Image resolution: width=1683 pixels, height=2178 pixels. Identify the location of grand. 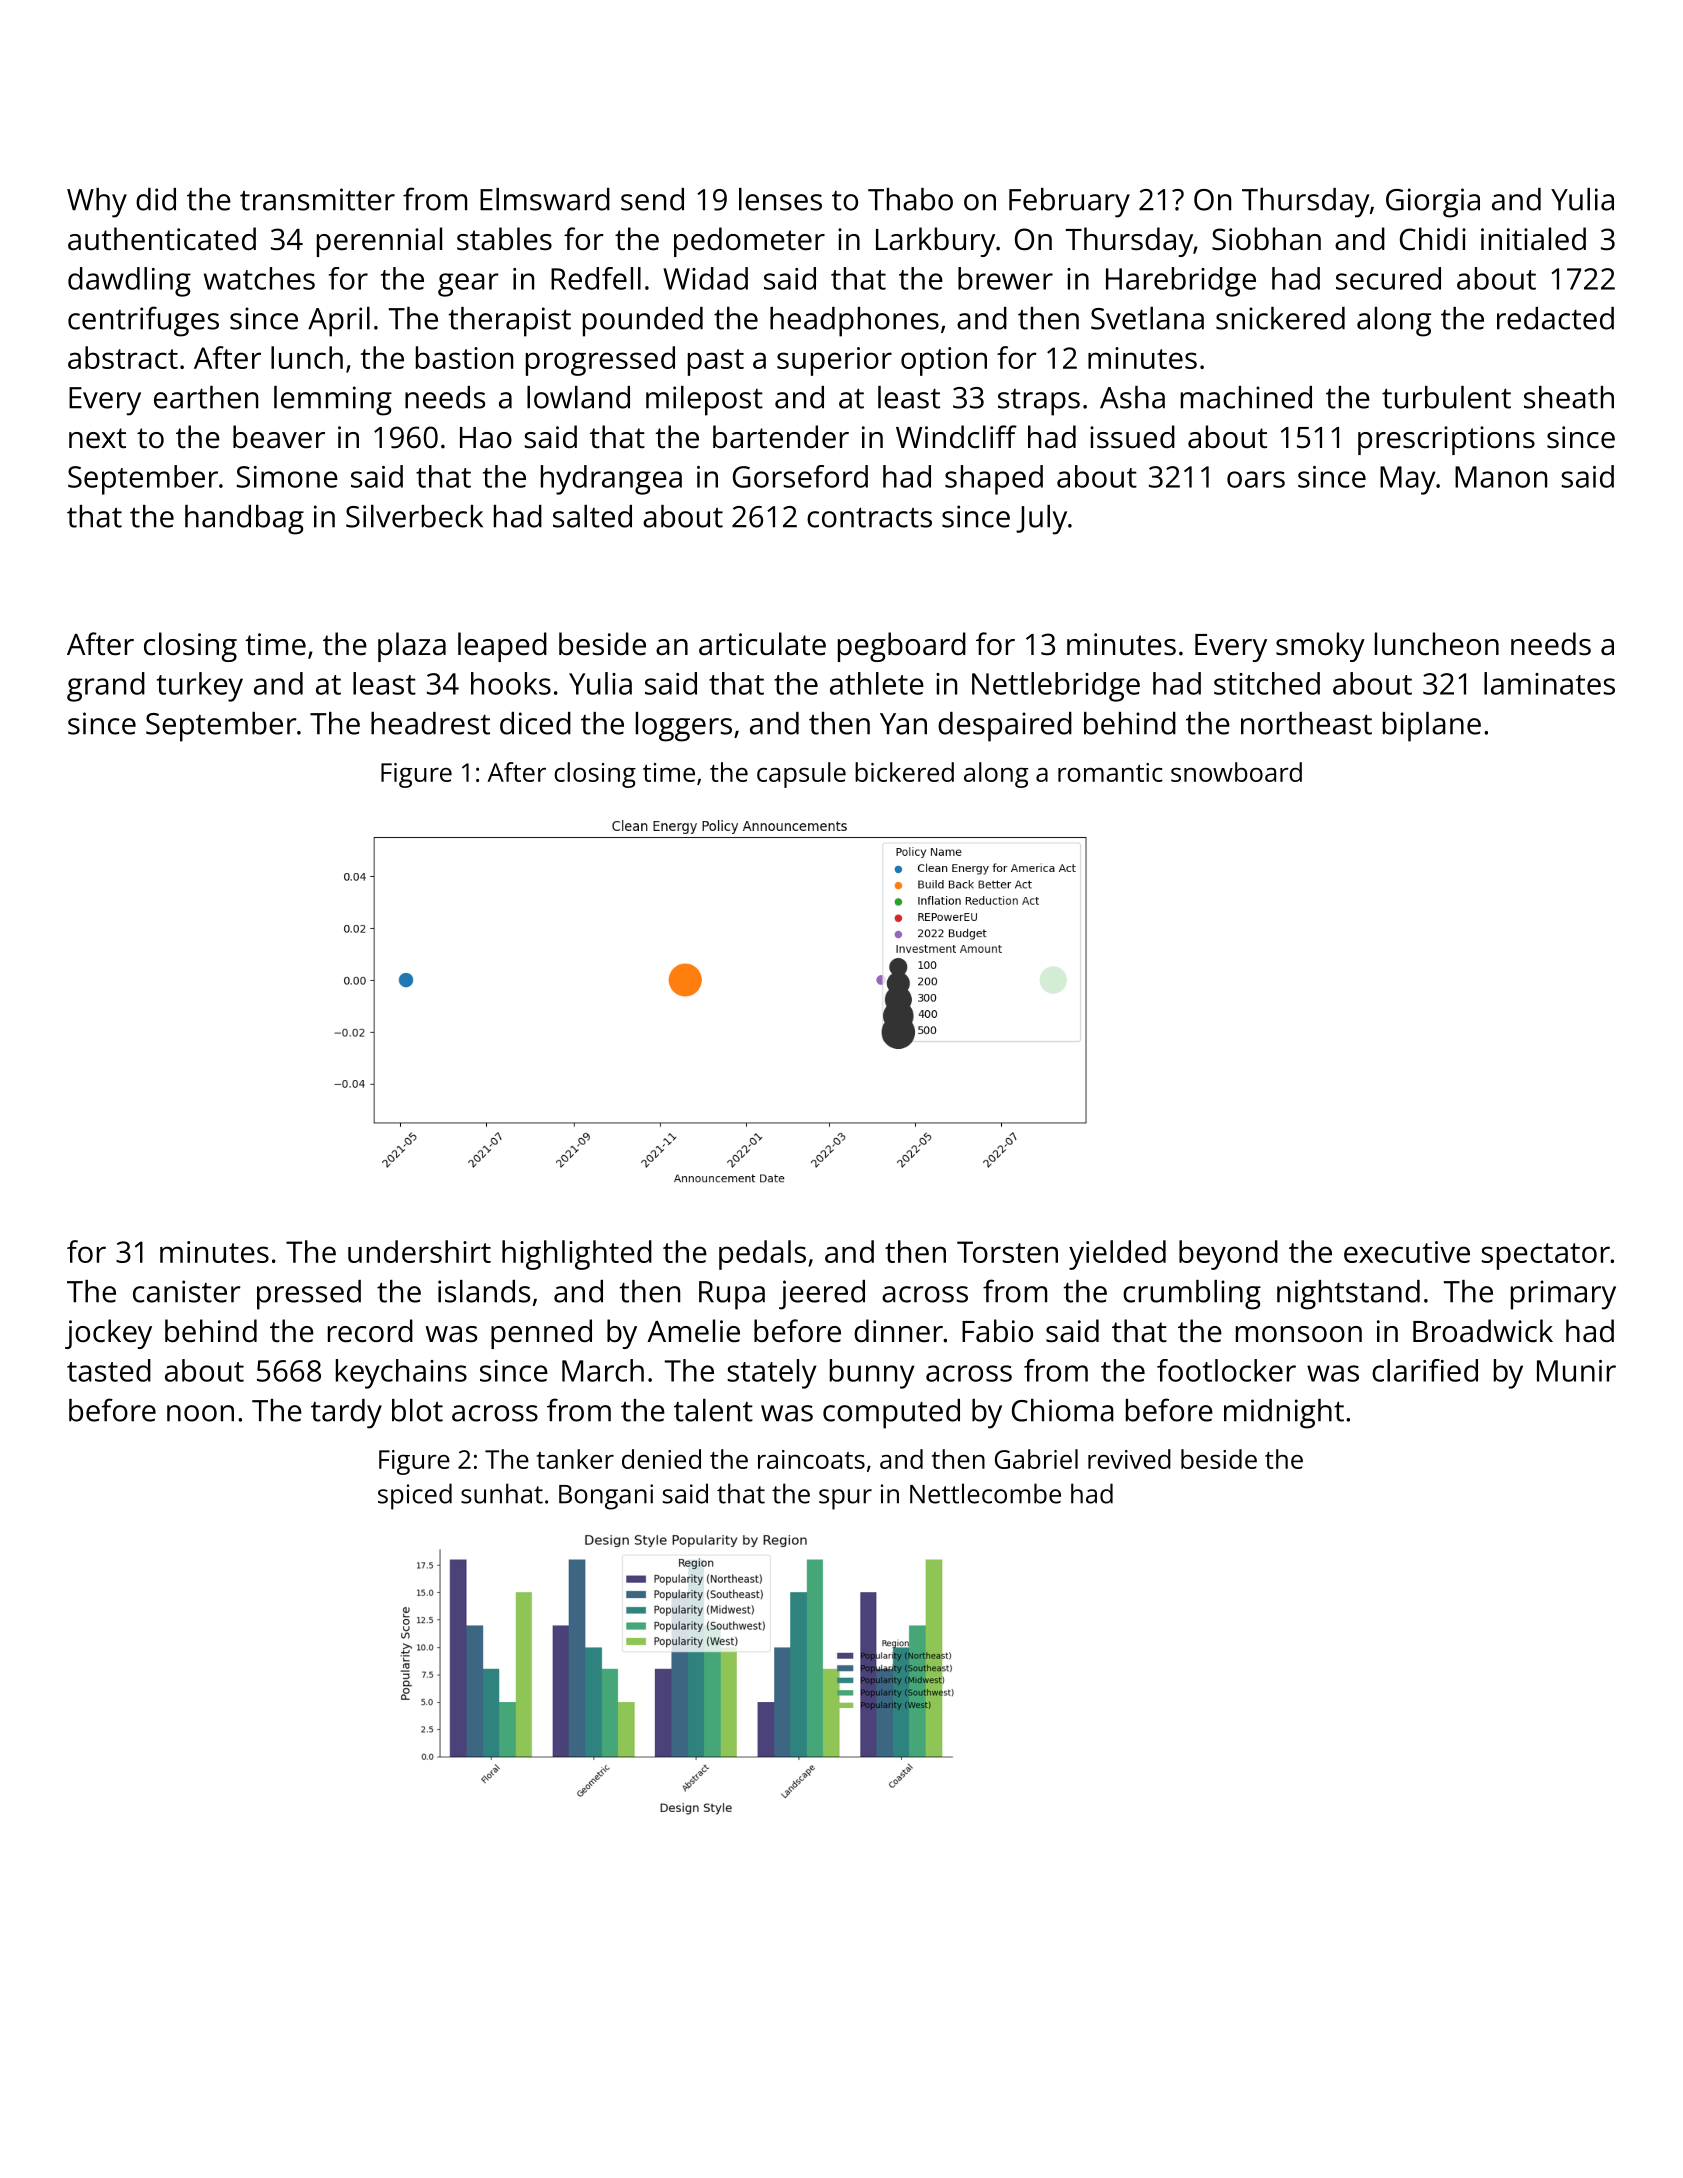
(106, 687).
